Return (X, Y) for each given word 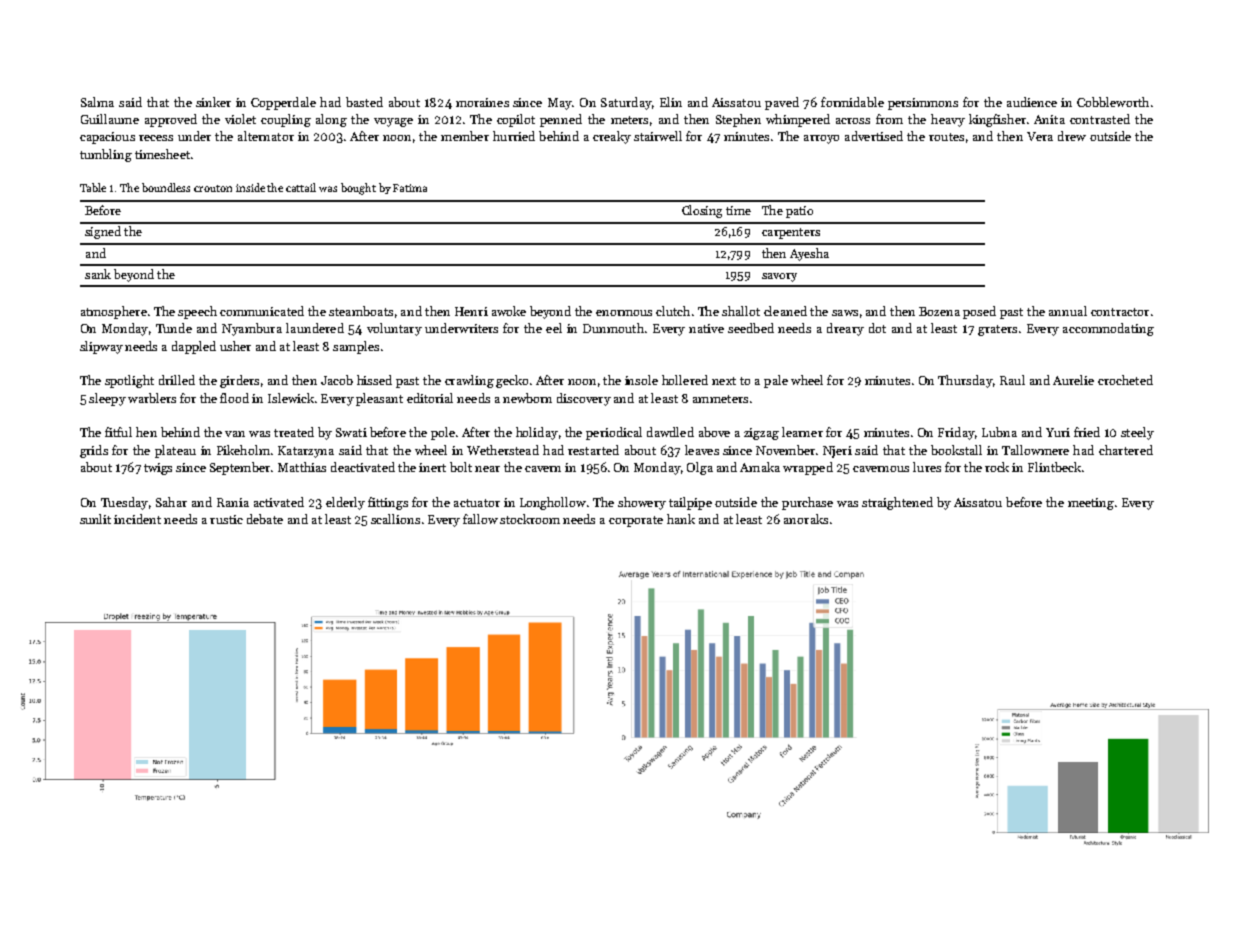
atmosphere (114, 312)
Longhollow (553, 503)
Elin (671, 102)
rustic (226, 519)
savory (779, 277)
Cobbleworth (1113, 102)
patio (799, 212)
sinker (213, 102)
